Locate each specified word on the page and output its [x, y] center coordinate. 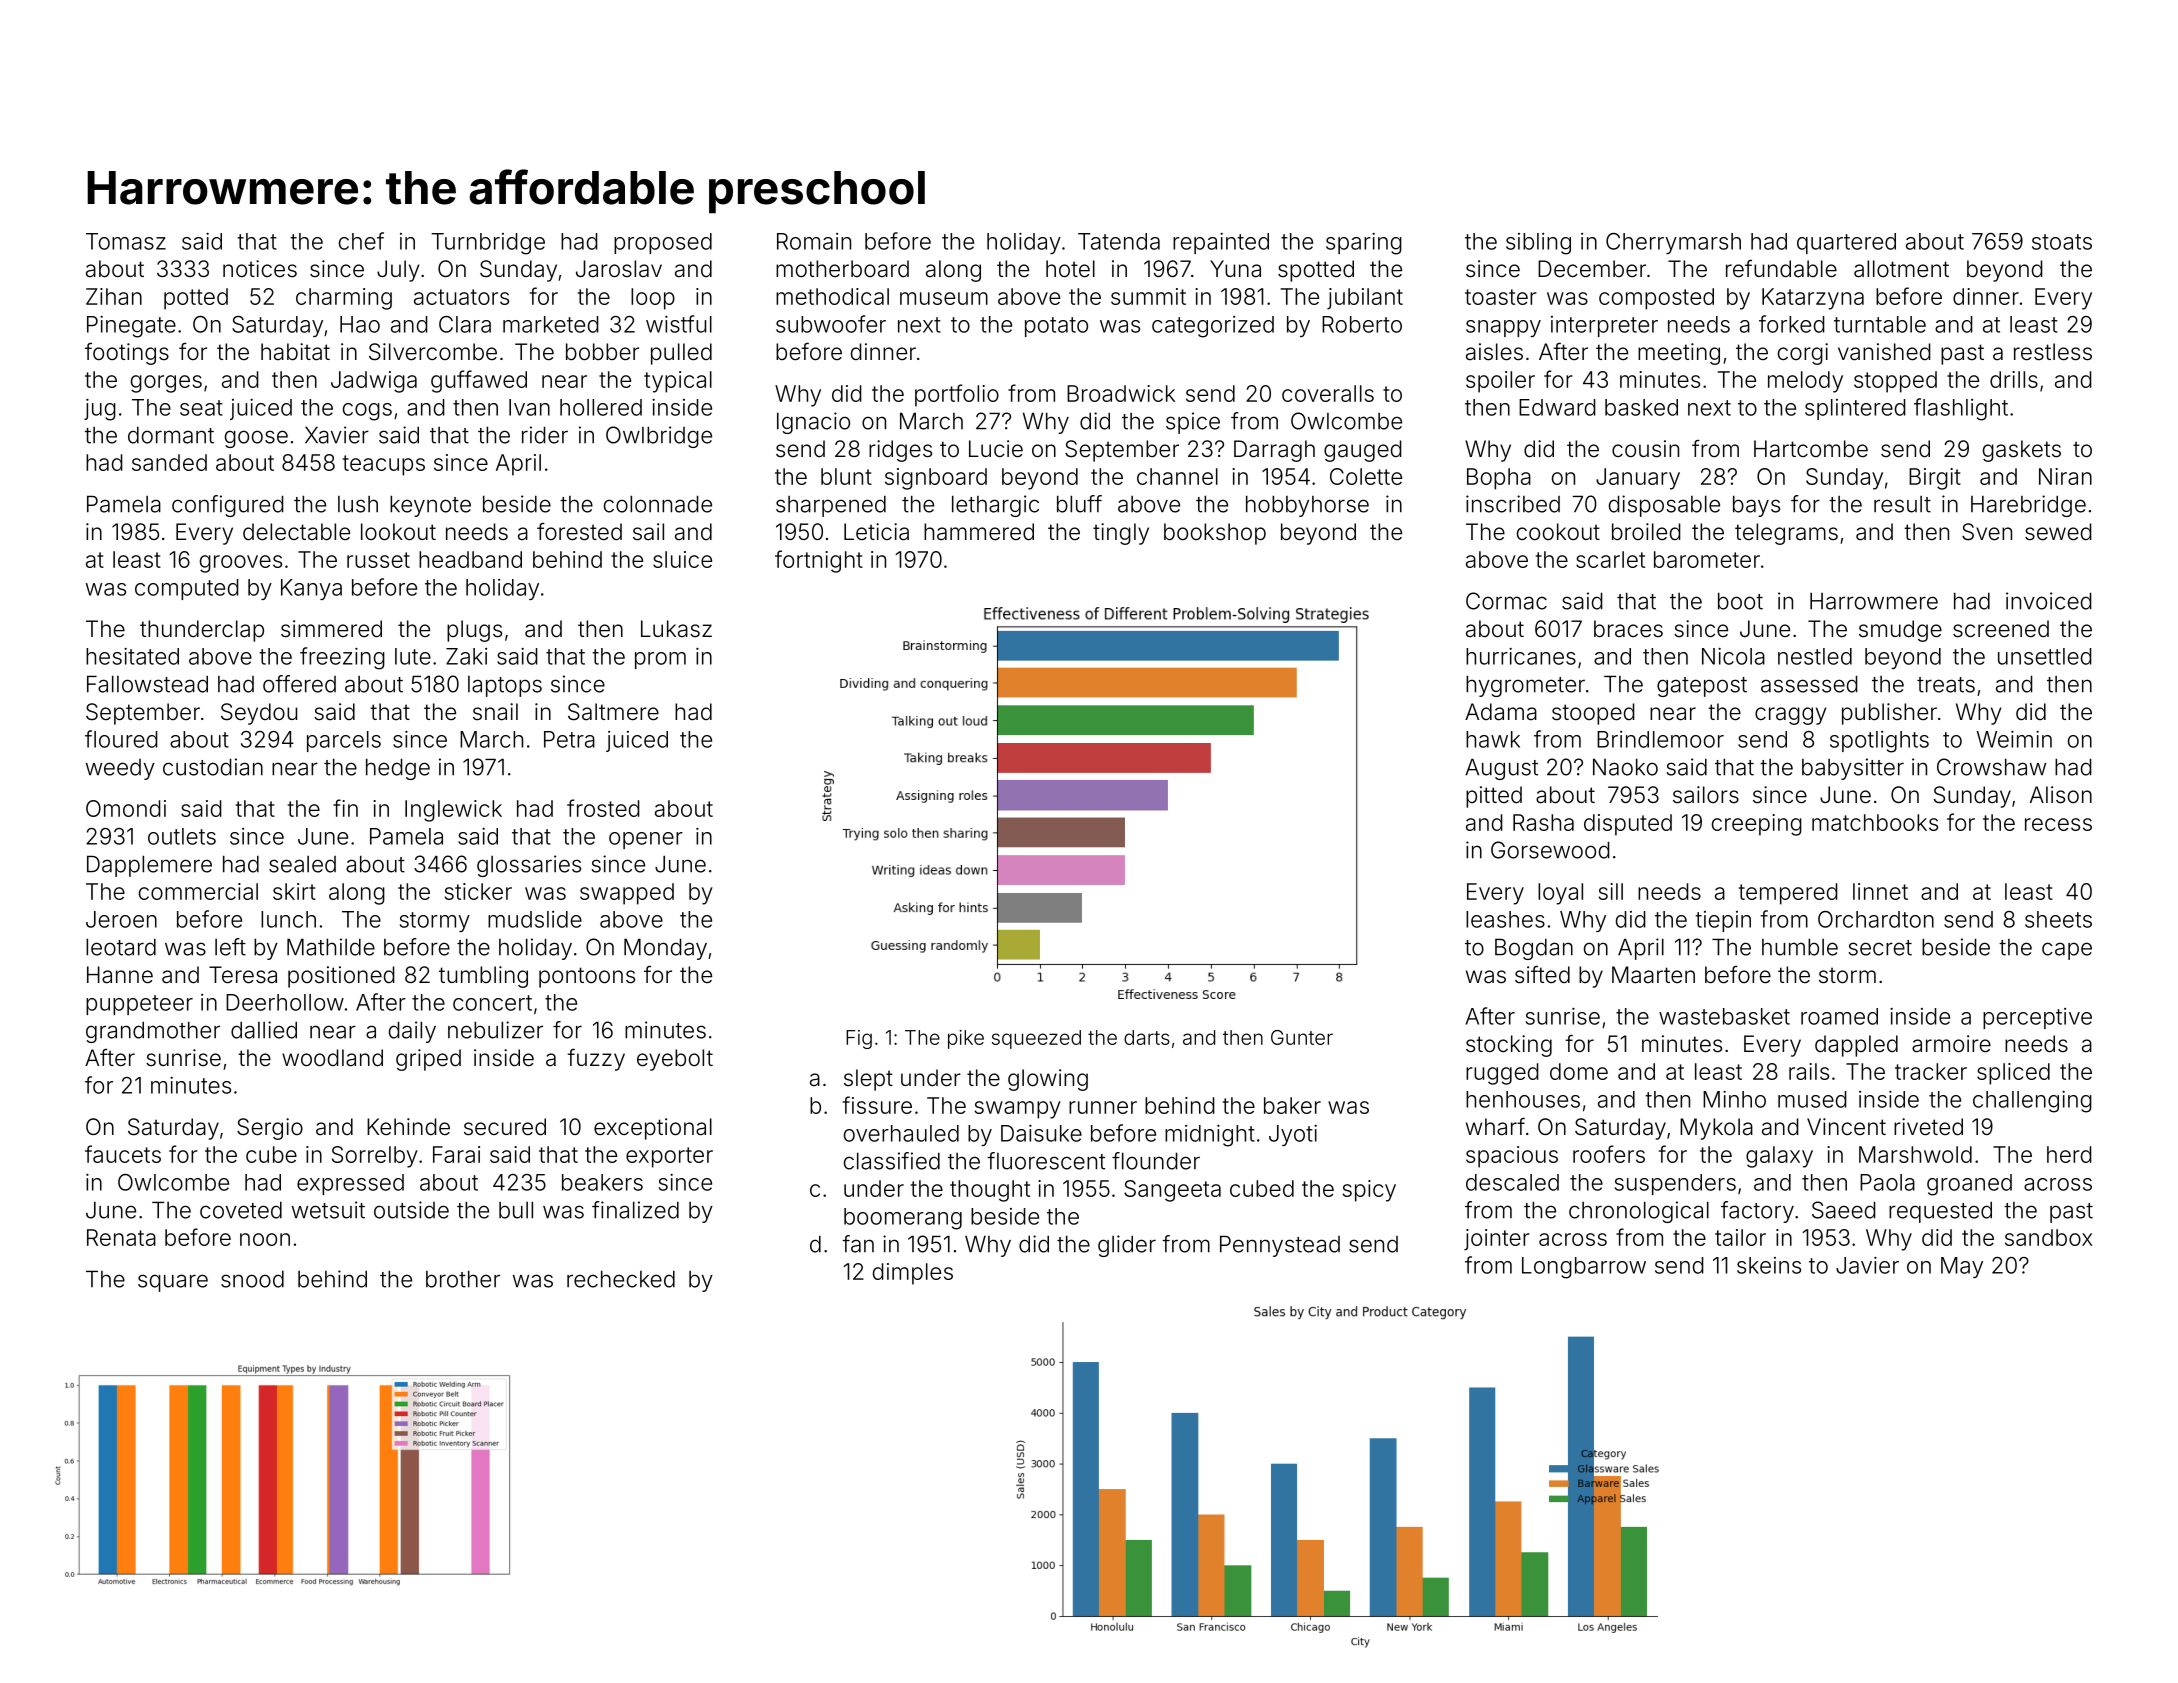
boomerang [903, 1219]
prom [660, 660]
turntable [1880, 324]
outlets [182, 836]
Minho [1734, 1099]
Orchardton [1876, 919]
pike [966, 1039]
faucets [123, 1154]
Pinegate [131, 327]
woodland [332, 1058]
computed [187, 589]
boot [1740, 601]
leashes [1505, 919]
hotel [1070, 269]
